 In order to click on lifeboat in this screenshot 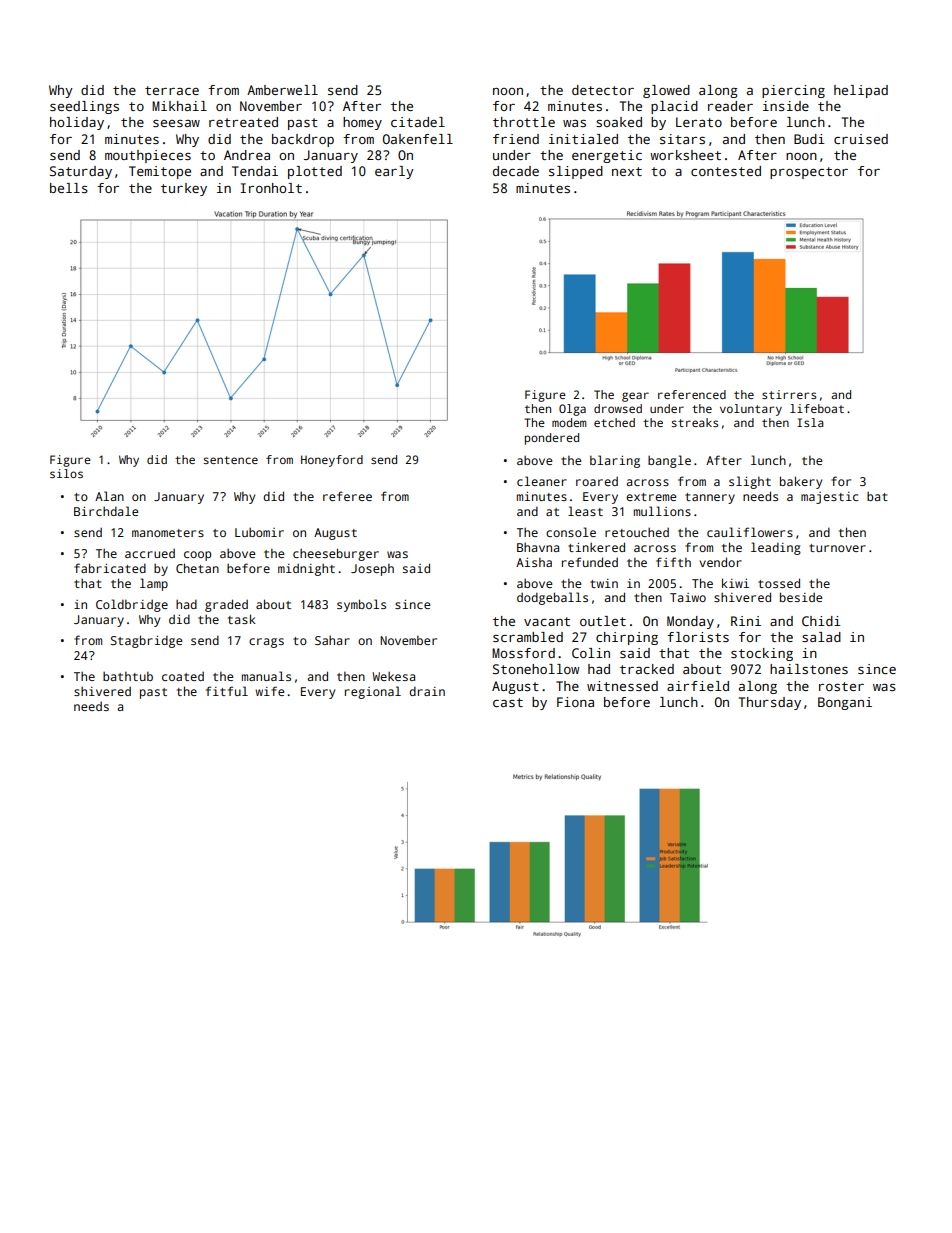, I will do `click(817, 408)`.
